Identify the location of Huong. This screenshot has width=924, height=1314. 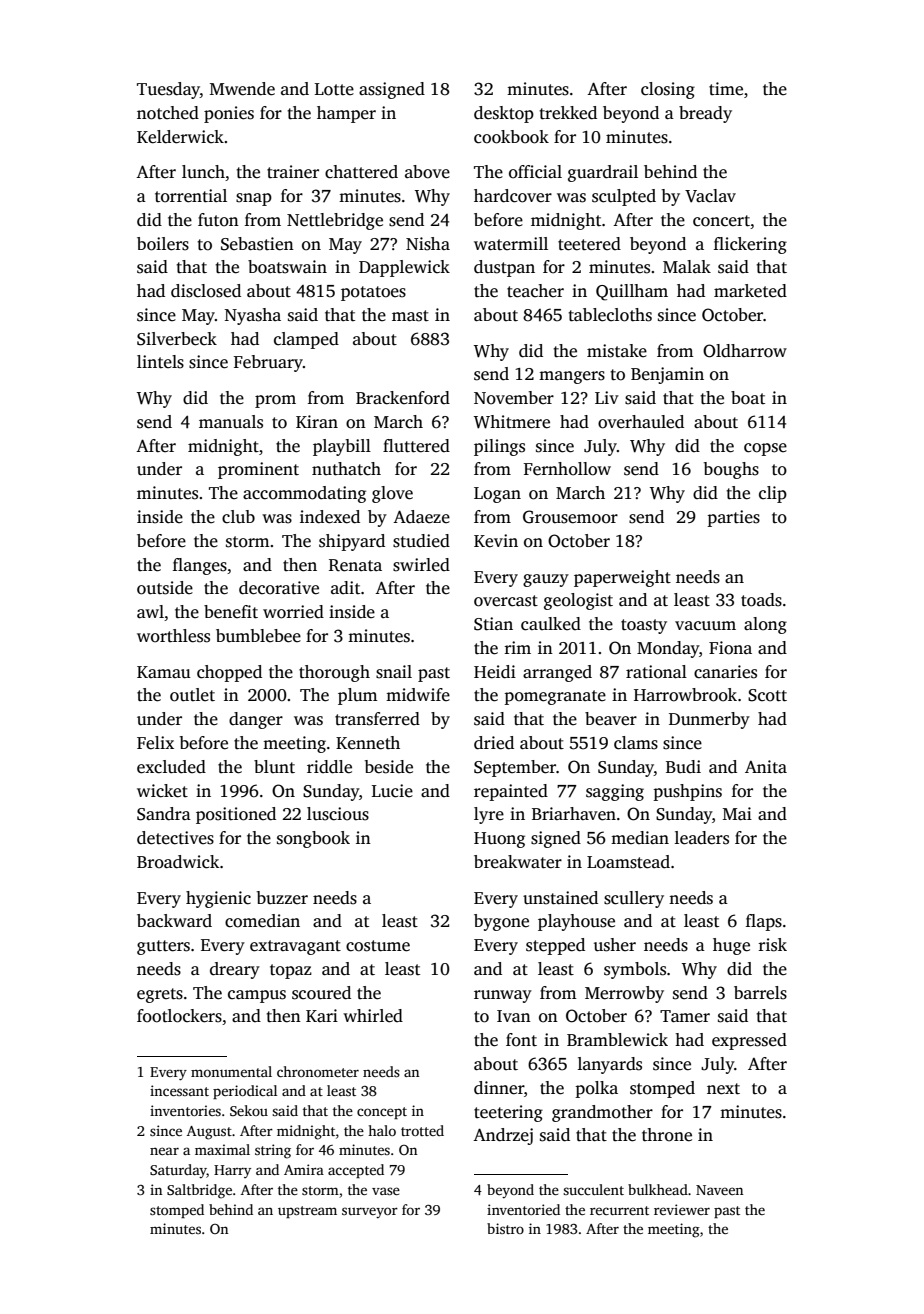
(499, 840).
